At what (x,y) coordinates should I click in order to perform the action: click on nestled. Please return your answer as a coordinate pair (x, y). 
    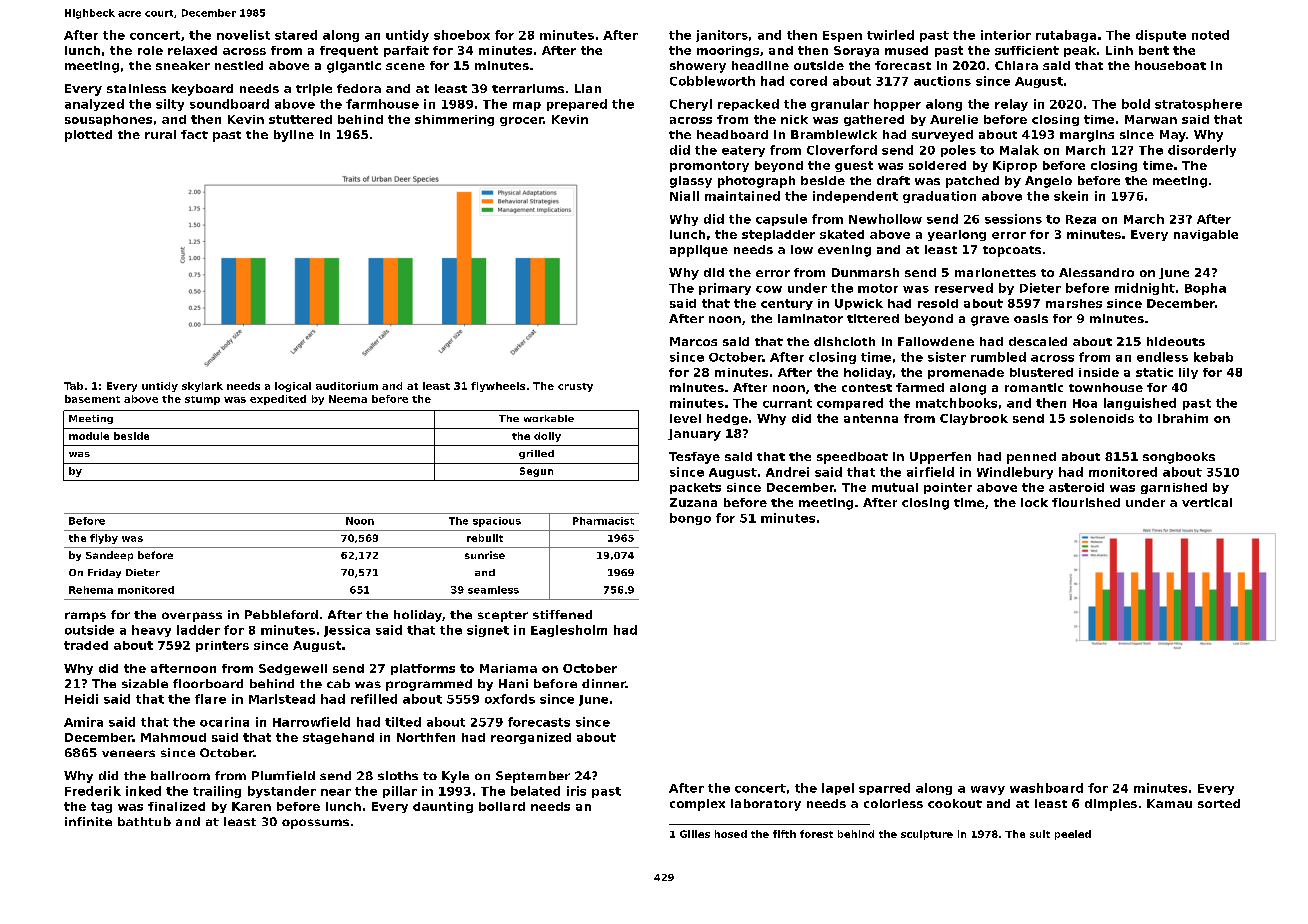
    Looking at the image, I should click on (239, 65).
